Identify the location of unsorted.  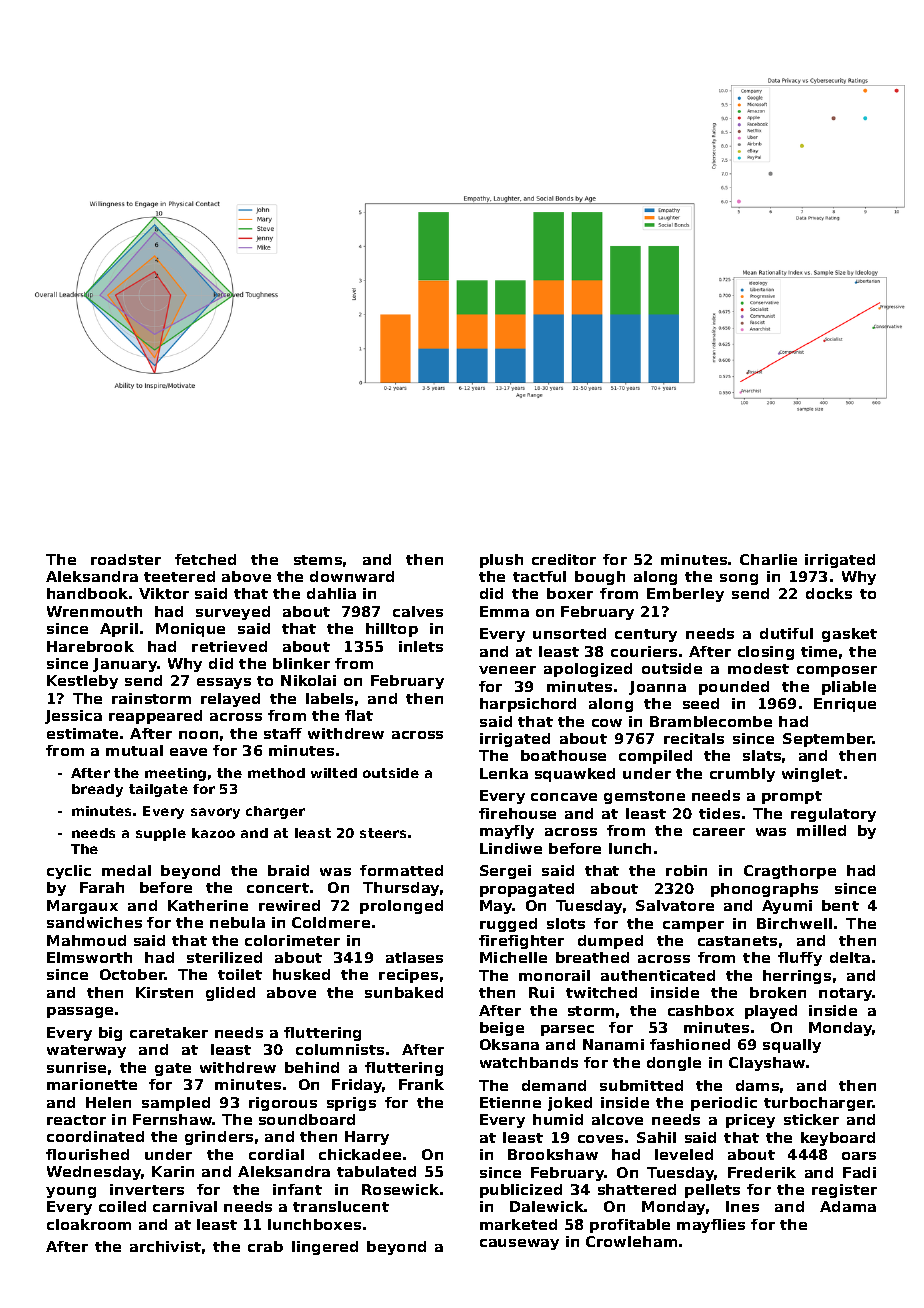
(569, 633).
